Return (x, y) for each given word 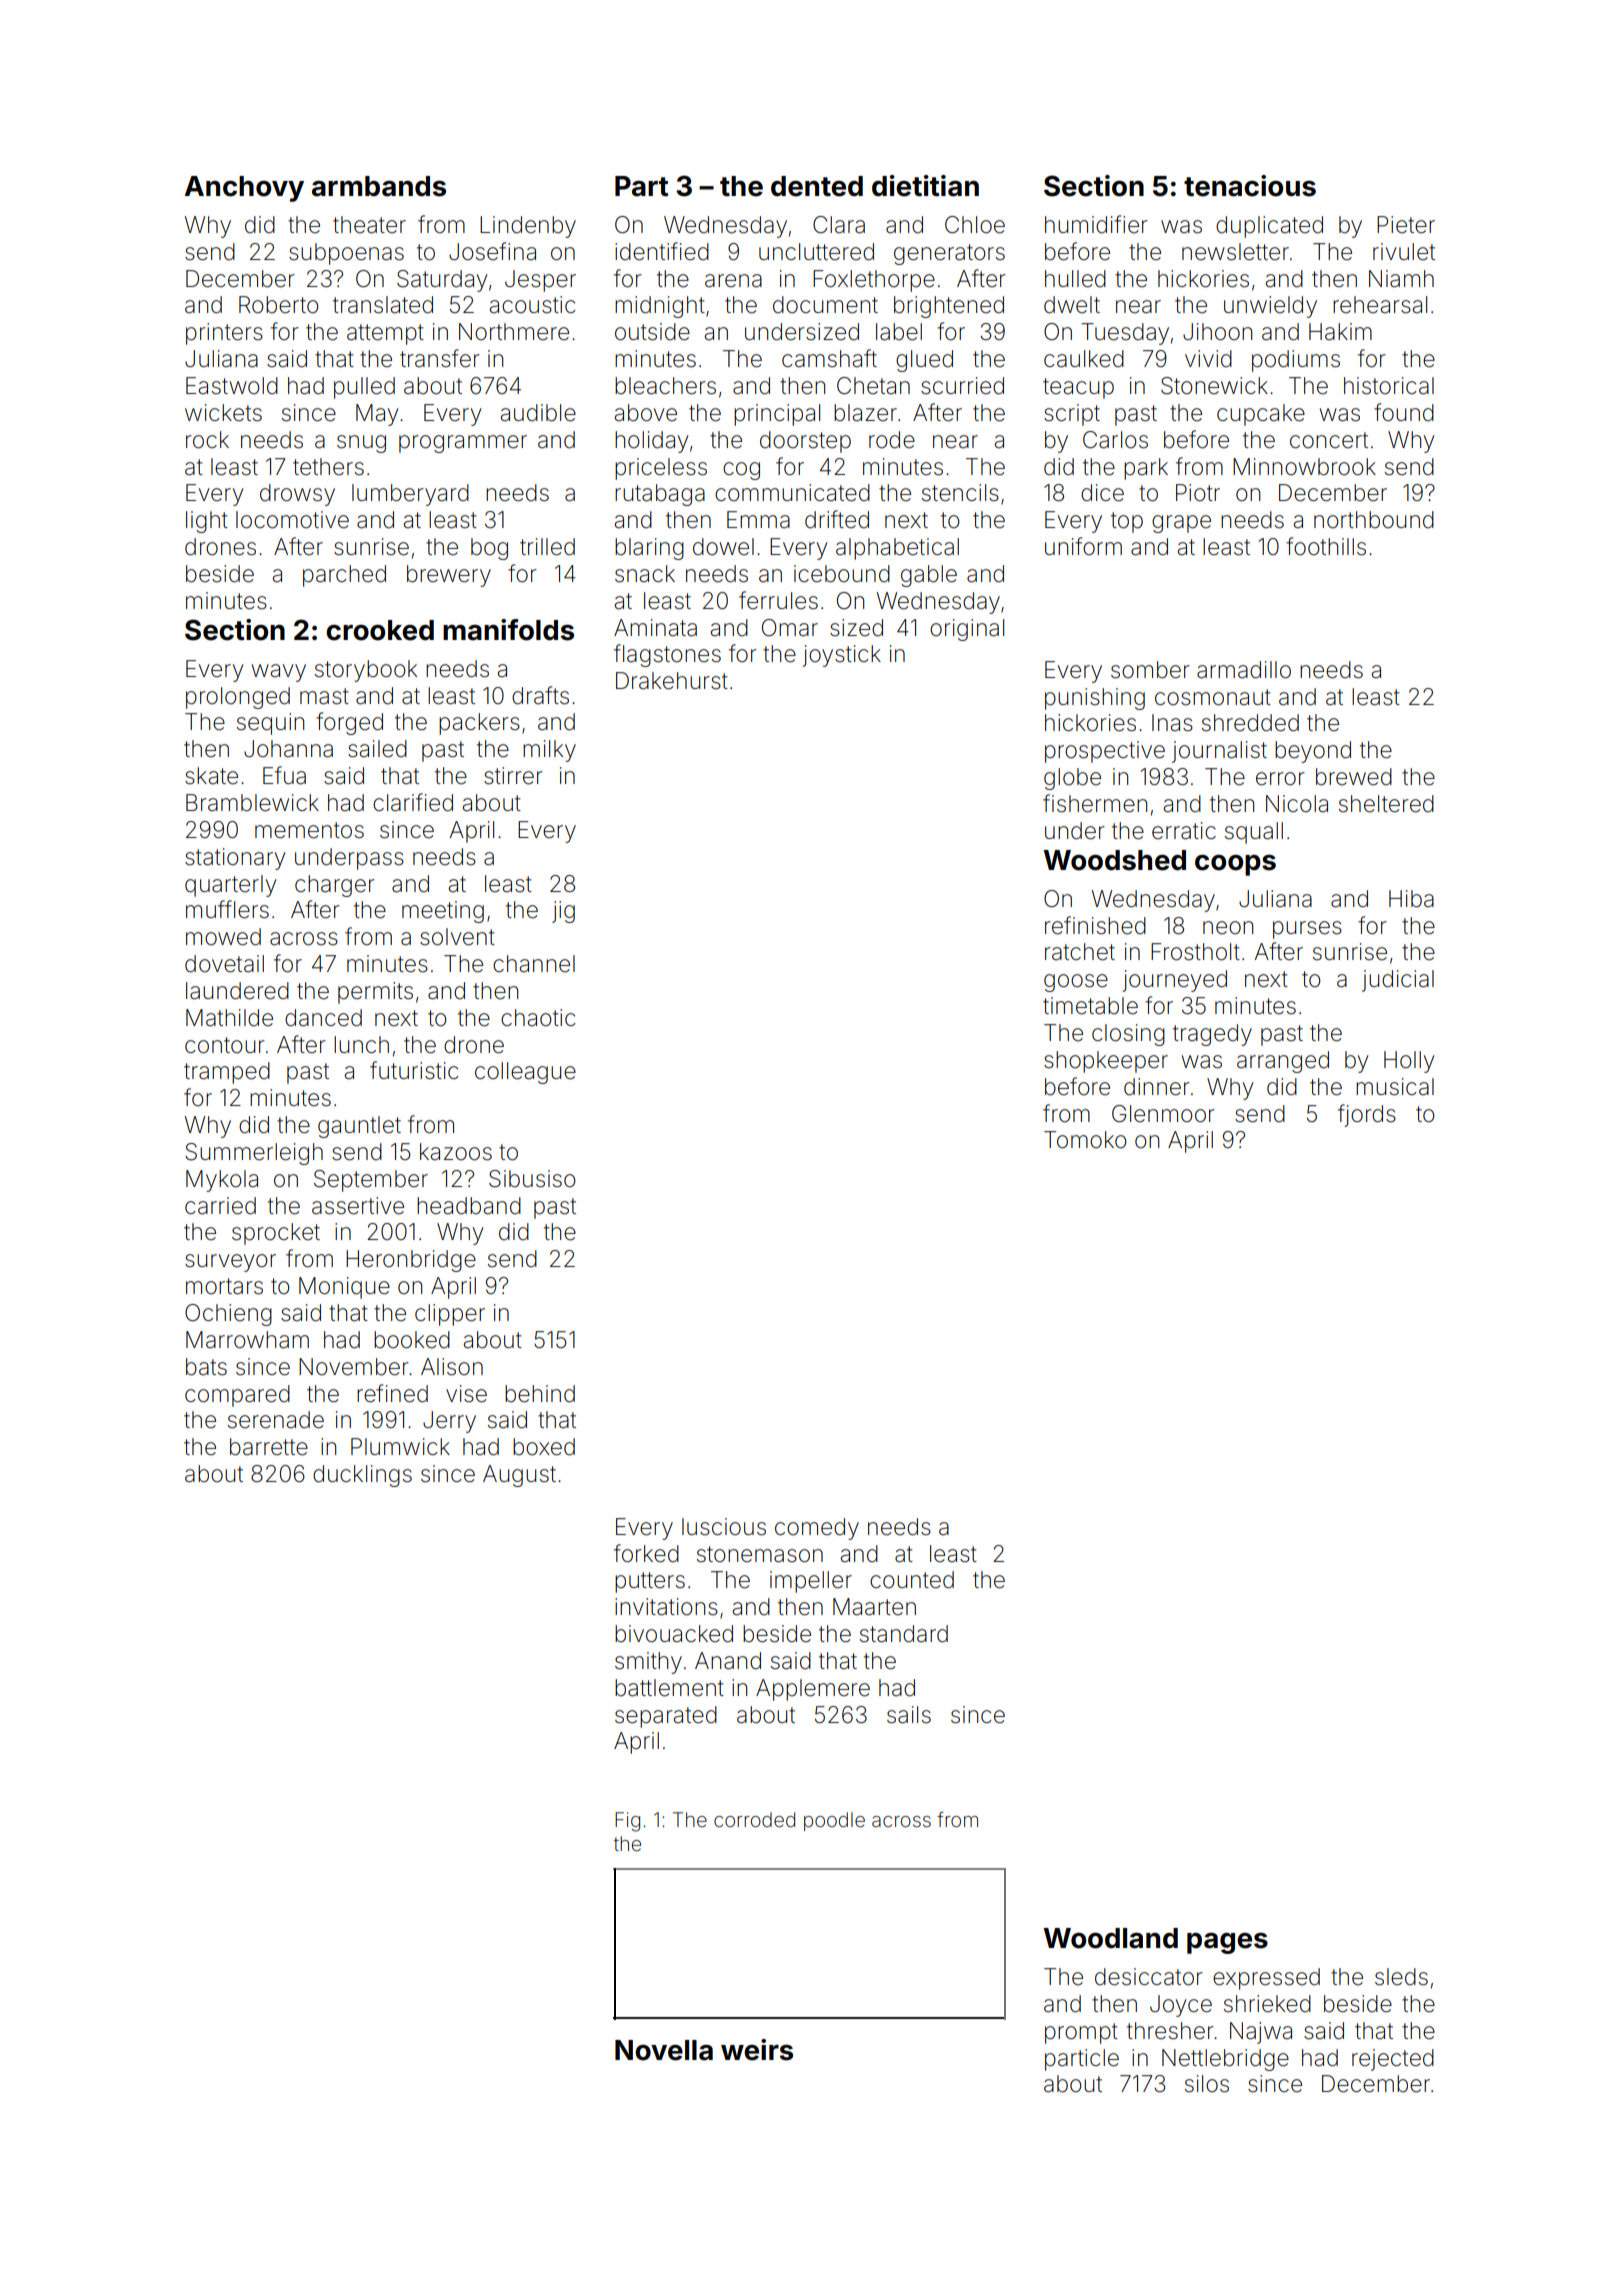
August (519, 1476)
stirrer (513, 776)
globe (1072, 779)
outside (652, 332)
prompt (1081, 2033)
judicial (1398, 981)
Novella (664, 2050)
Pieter (1406, 225)
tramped (227, 1073)
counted (912, 1580)
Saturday (442, 281)
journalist (1219, 752)
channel (534, 964)
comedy (817, 1529)
